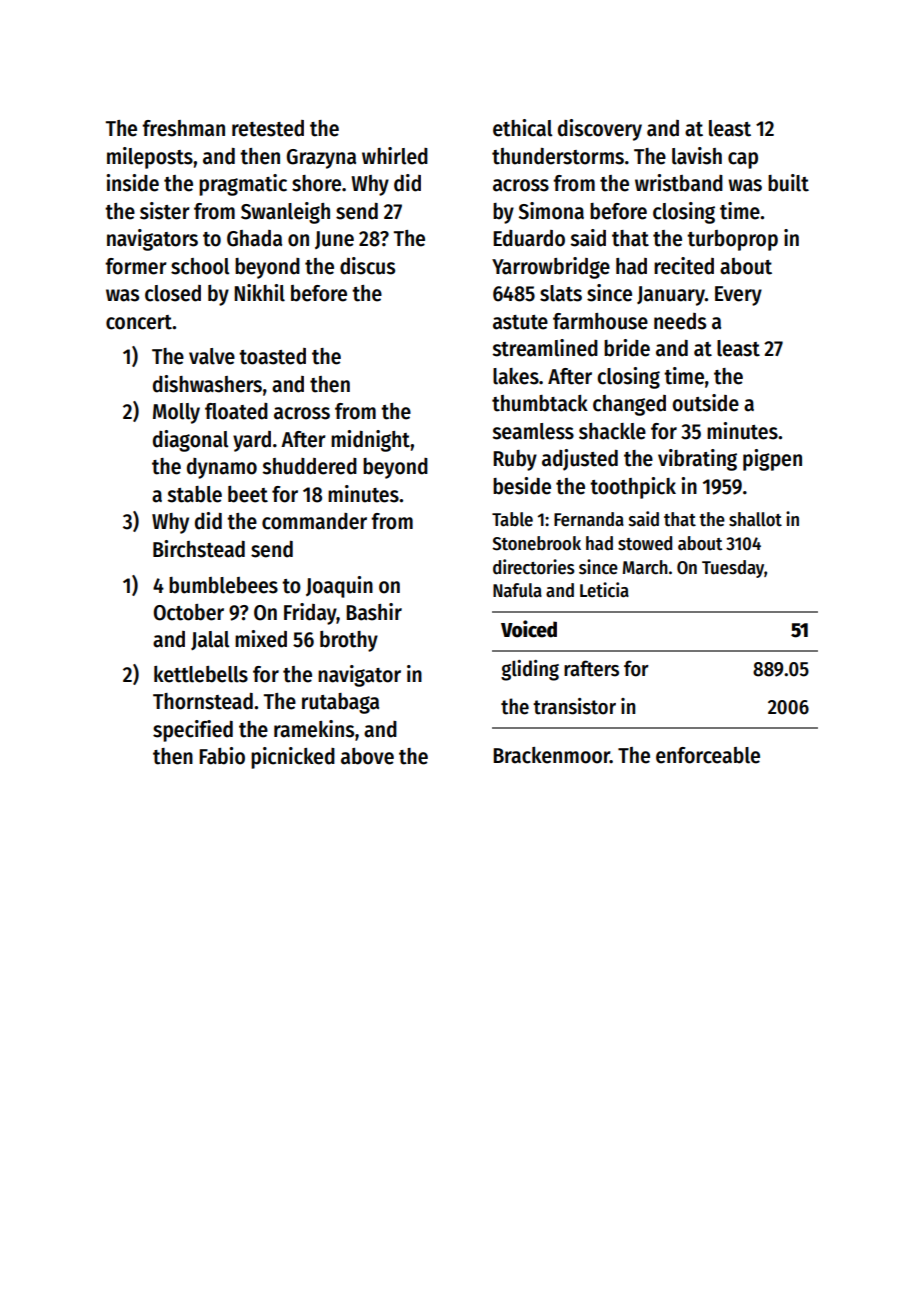  Describe the element at coordinates (536, 543) in the document. I see `Stonebrook` at that location.
